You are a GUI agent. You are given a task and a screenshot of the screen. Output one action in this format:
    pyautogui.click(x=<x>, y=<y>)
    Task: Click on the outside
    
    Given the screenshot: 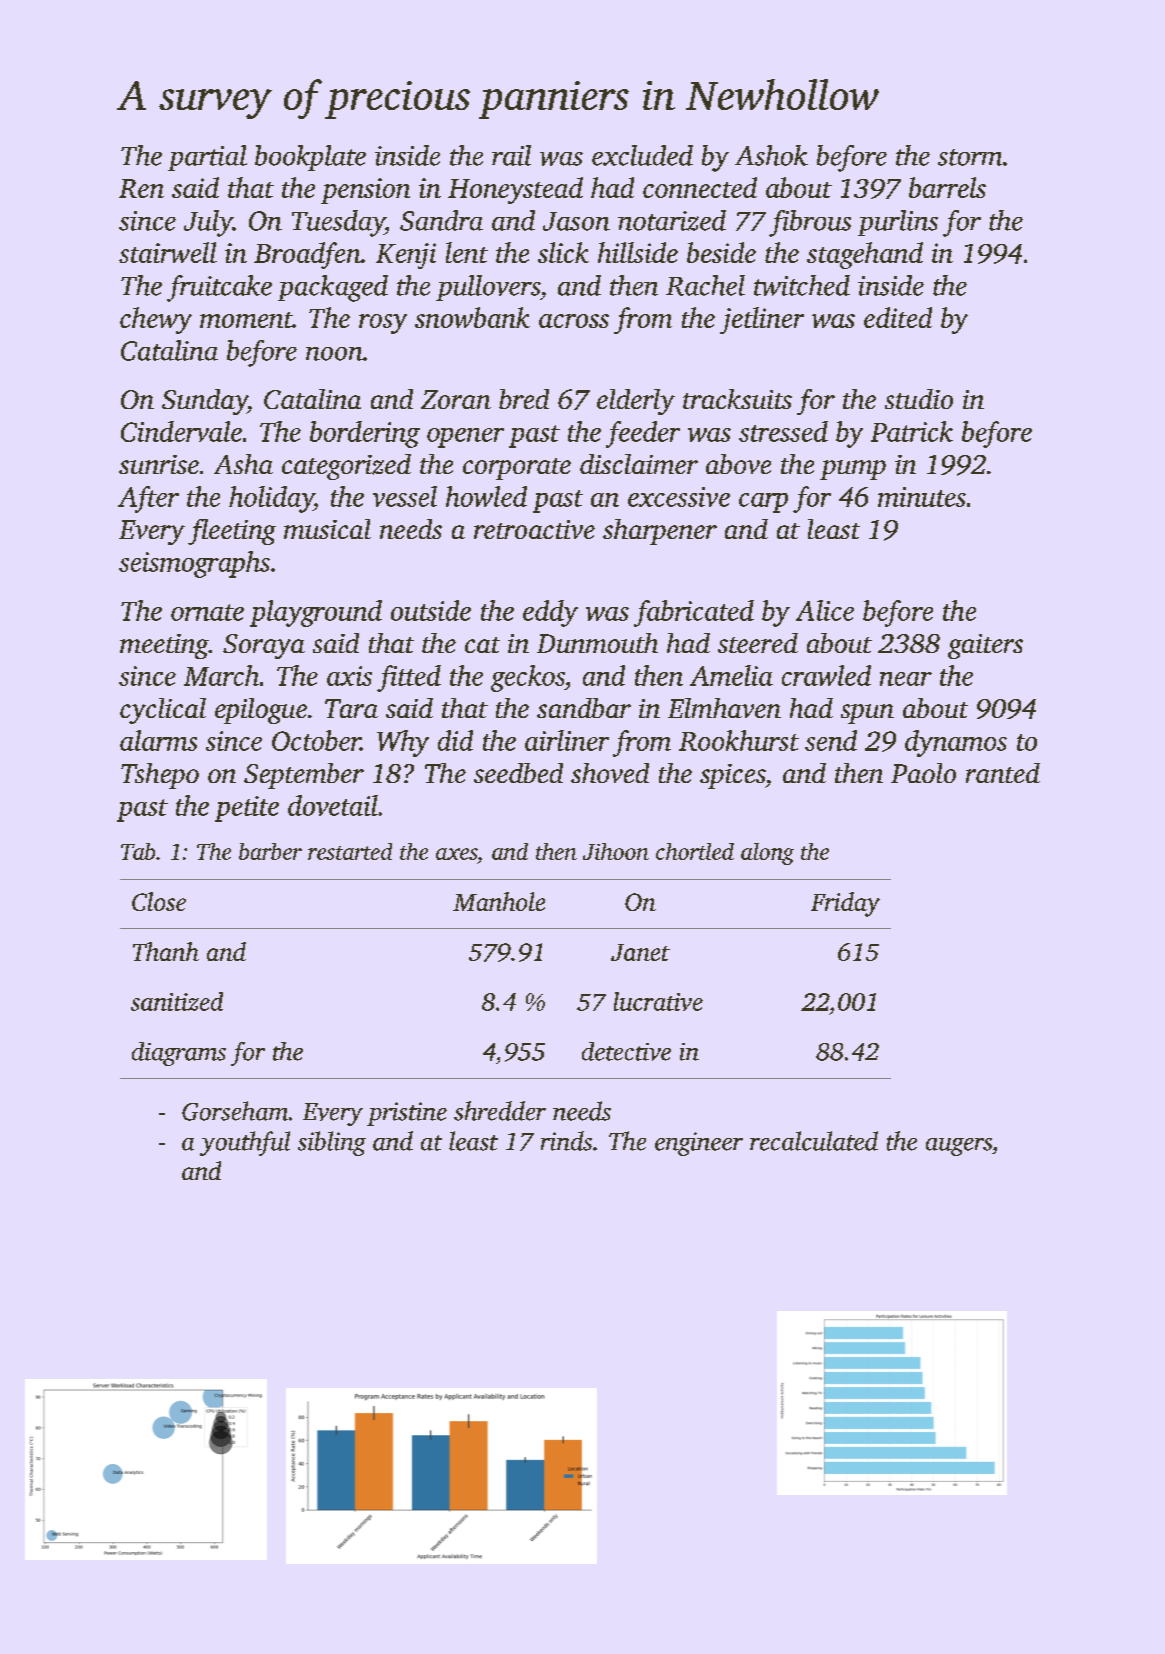 What is the action you would take?
    pyautogui.click(x=431, y=610)
